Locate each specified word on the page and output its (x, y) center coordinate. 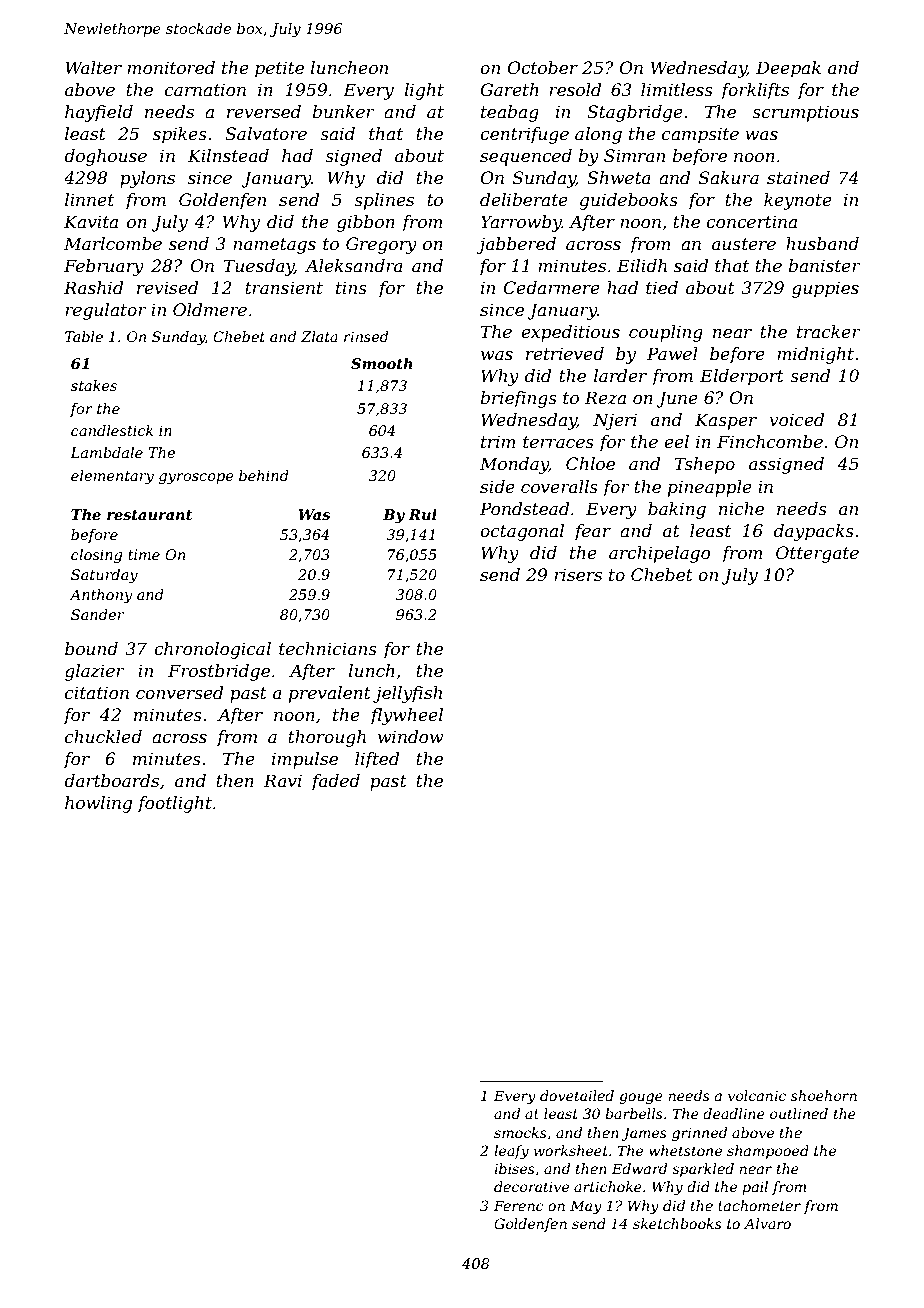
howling (98, 804)
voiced (796, 419)
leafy (511, 1152)
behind (264, 475)
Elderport (742, 377)
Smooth (382, 363)
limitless (677, 89)
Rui (422, 514)
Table (84, 336)
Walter (93, 67)
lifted (377, 760)
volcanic (757, 1095)
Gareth (509, 89)
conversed (179, 692)
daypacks (814, 532)
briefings (518, 399)
